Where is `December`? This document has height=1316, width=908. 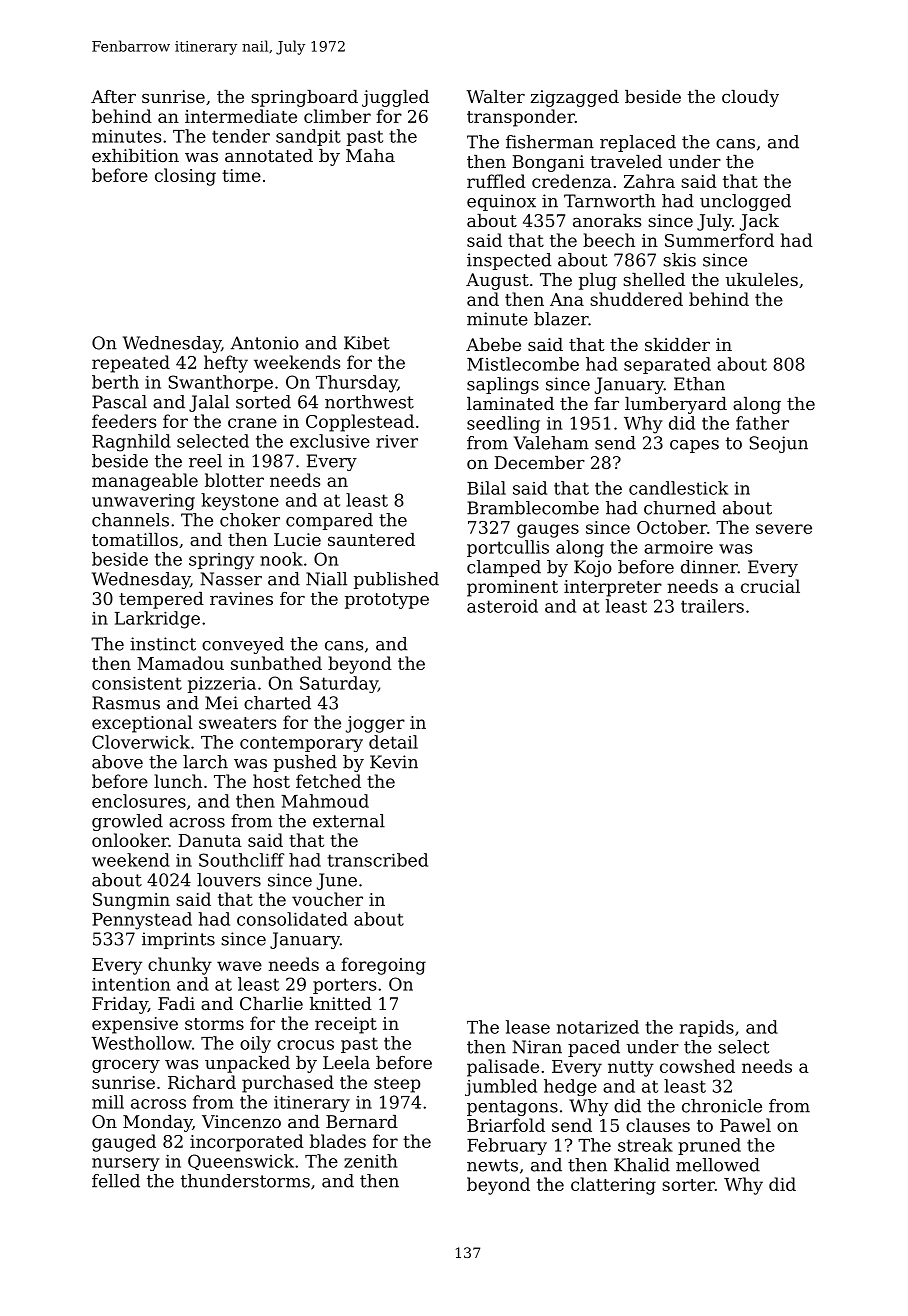 December is located at coordinates (539, 462).
